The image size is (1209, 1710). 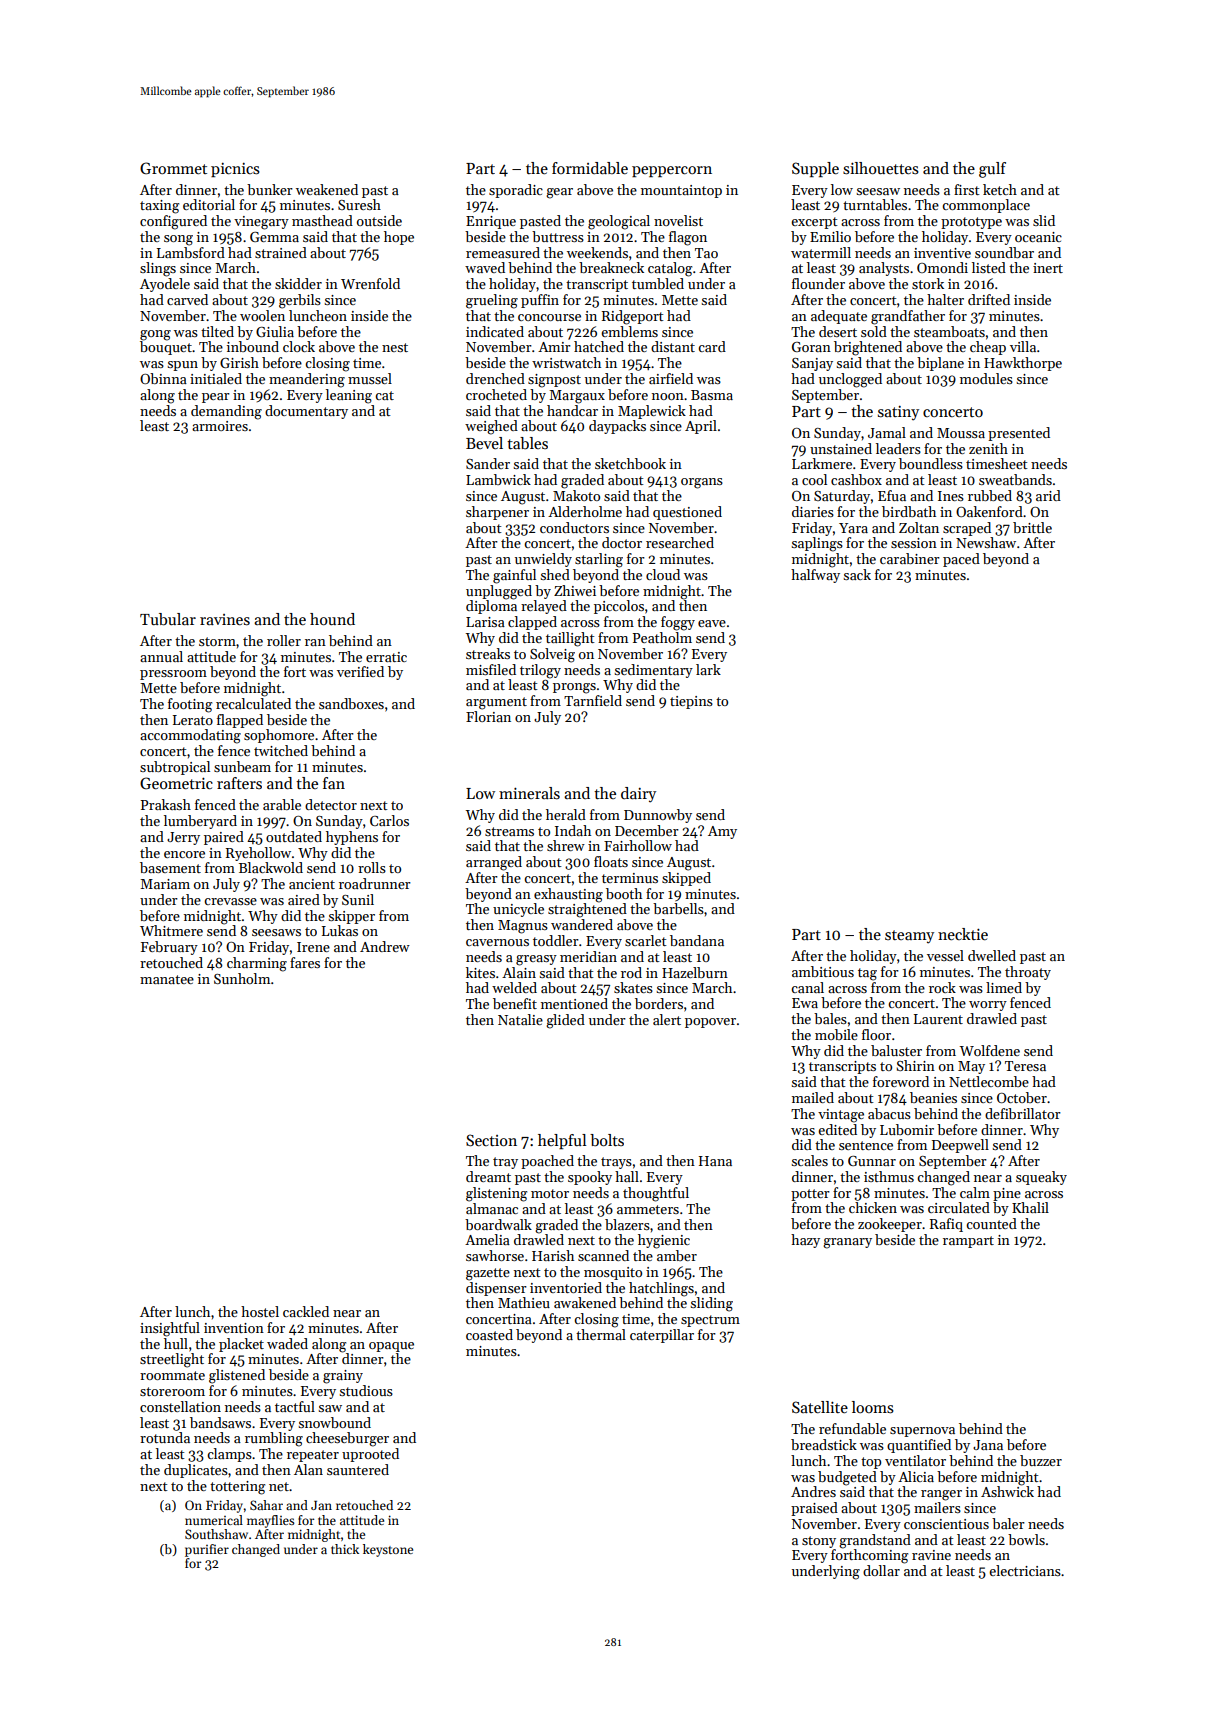 What do you see at coordinates (270, 1521) in the document?
I see `mayflies` at bounding box center [270, 1521].
